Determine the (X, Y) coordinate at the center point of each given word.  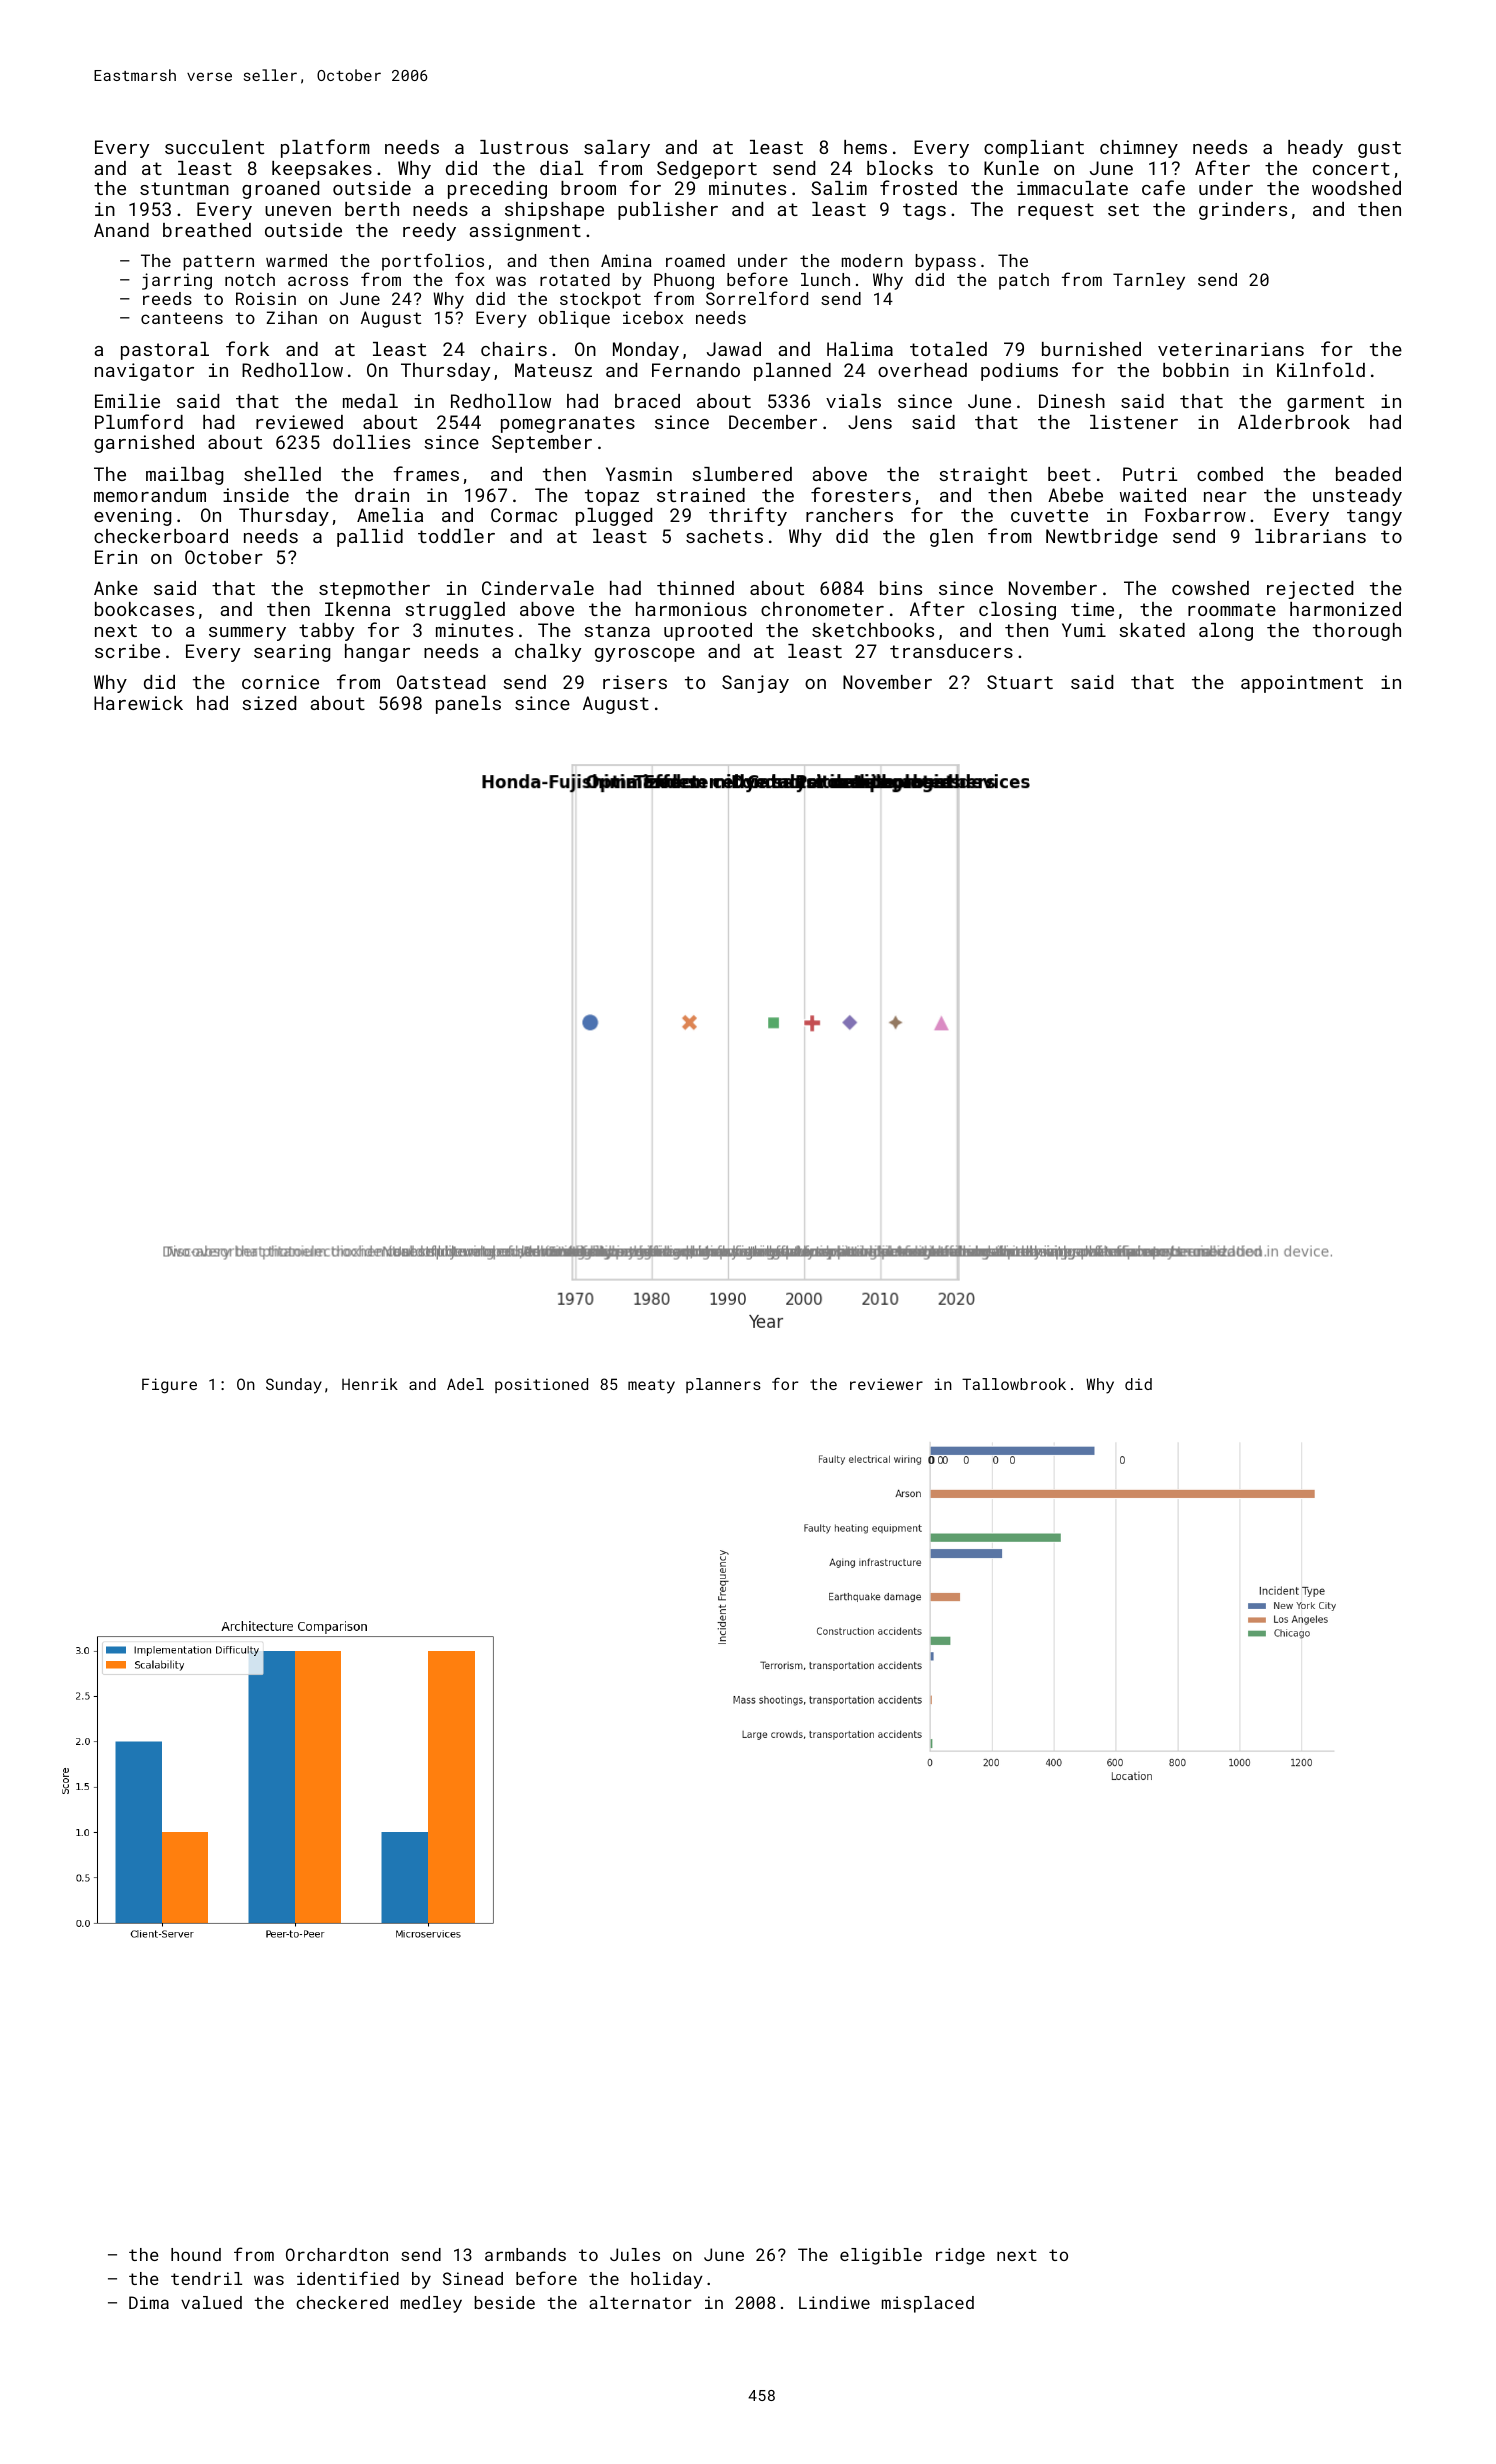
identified (348, 2278)
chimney (1139, 149)
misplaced (928, 2304)
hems (865, 147)
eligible (881, 2256)
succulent (214, 147)
